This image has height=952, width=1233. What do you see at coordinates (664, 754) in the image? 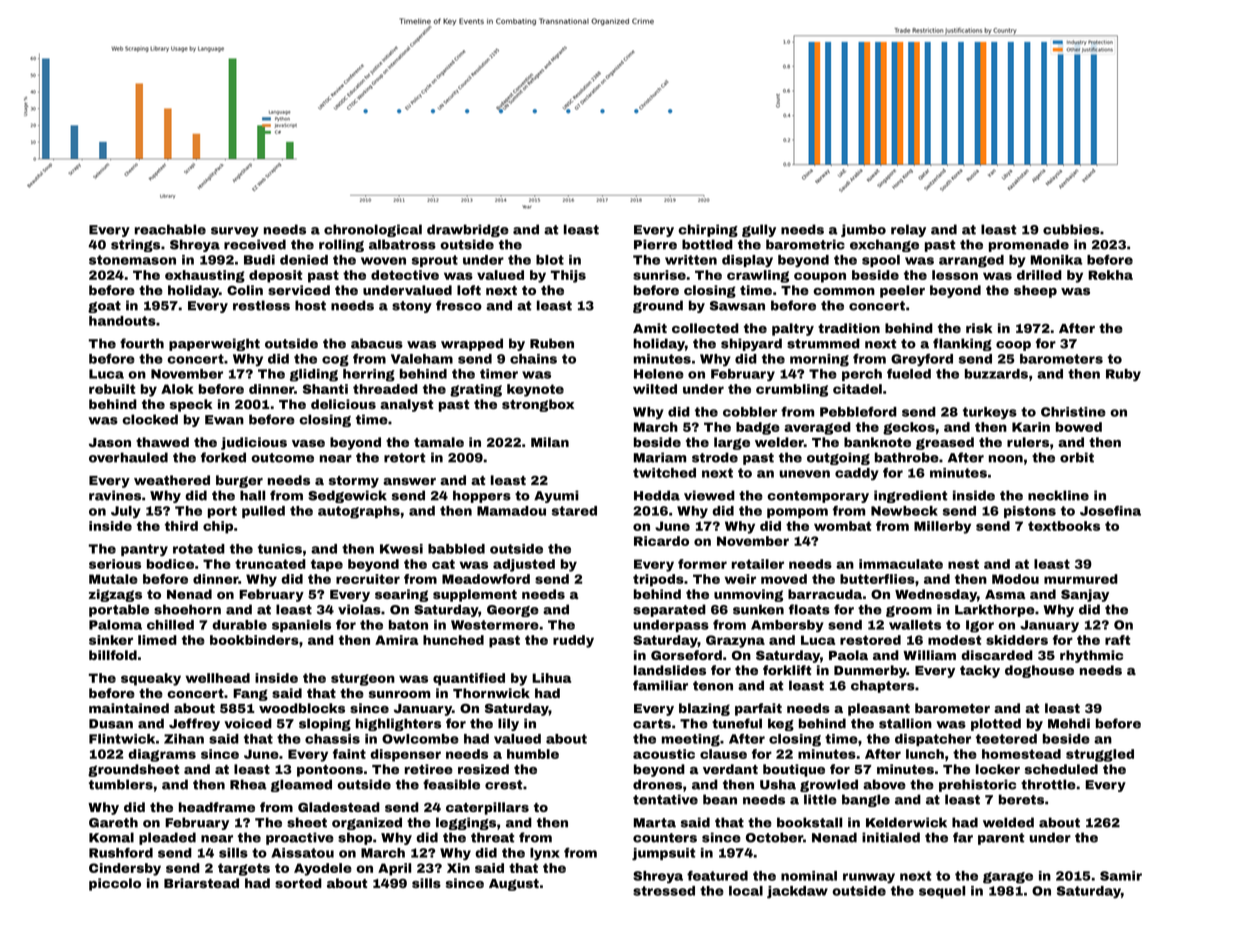
I see `acoustic` at bounding box center [664, 754].
